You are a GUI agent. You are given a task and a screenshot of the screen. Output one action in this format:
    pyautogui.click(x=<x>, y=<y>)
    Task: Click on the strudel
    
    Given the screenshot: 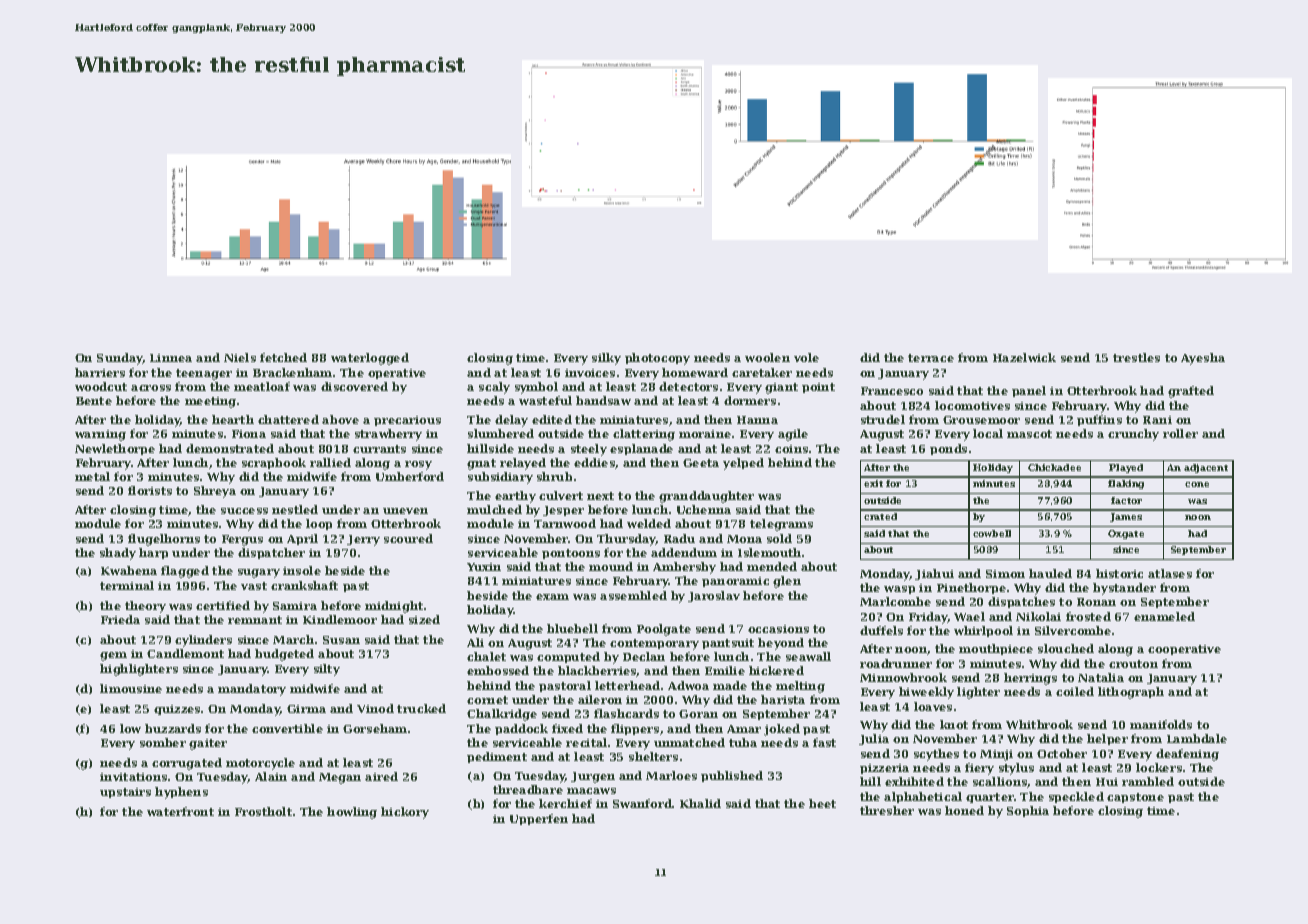 What is the action you would take?
    pyautogui.click(x=883, y=419)
